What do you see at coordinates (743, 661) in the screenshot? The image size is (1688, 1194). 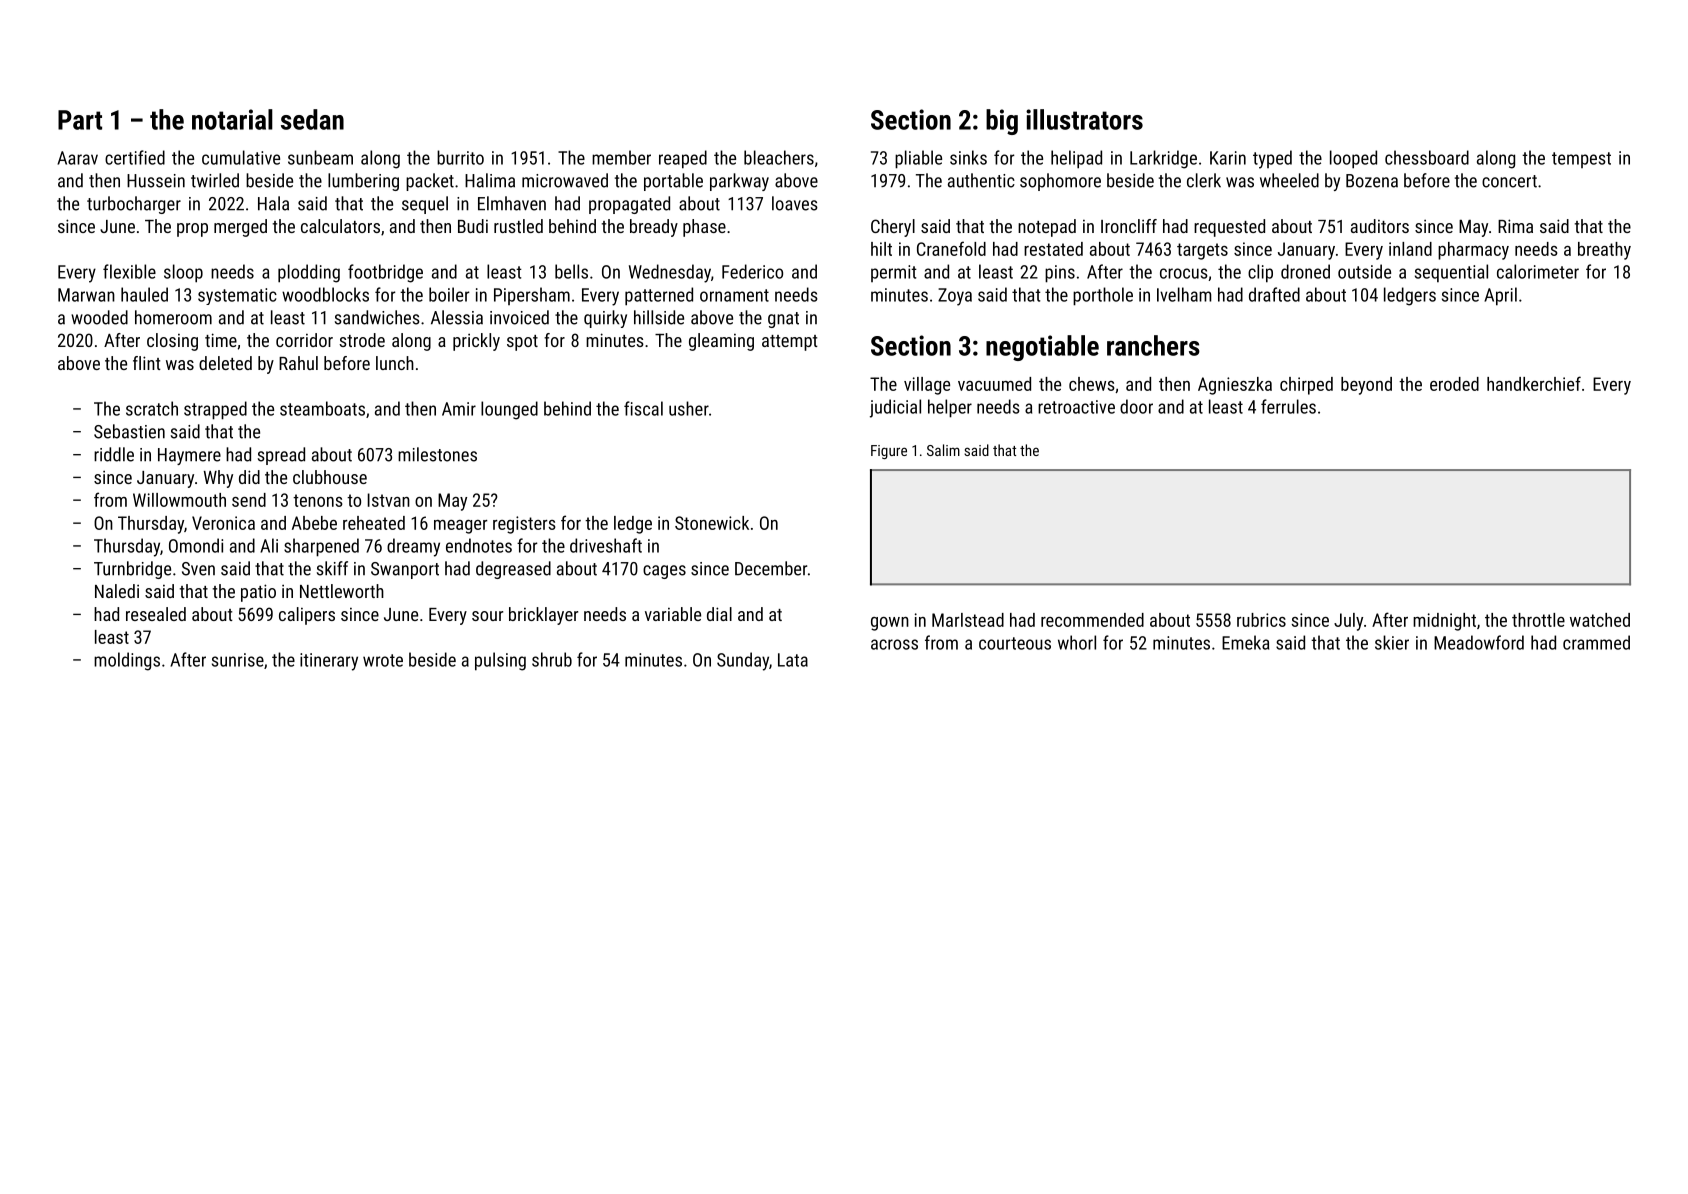 I see `Sunday` at bounding box center [743, 661].
